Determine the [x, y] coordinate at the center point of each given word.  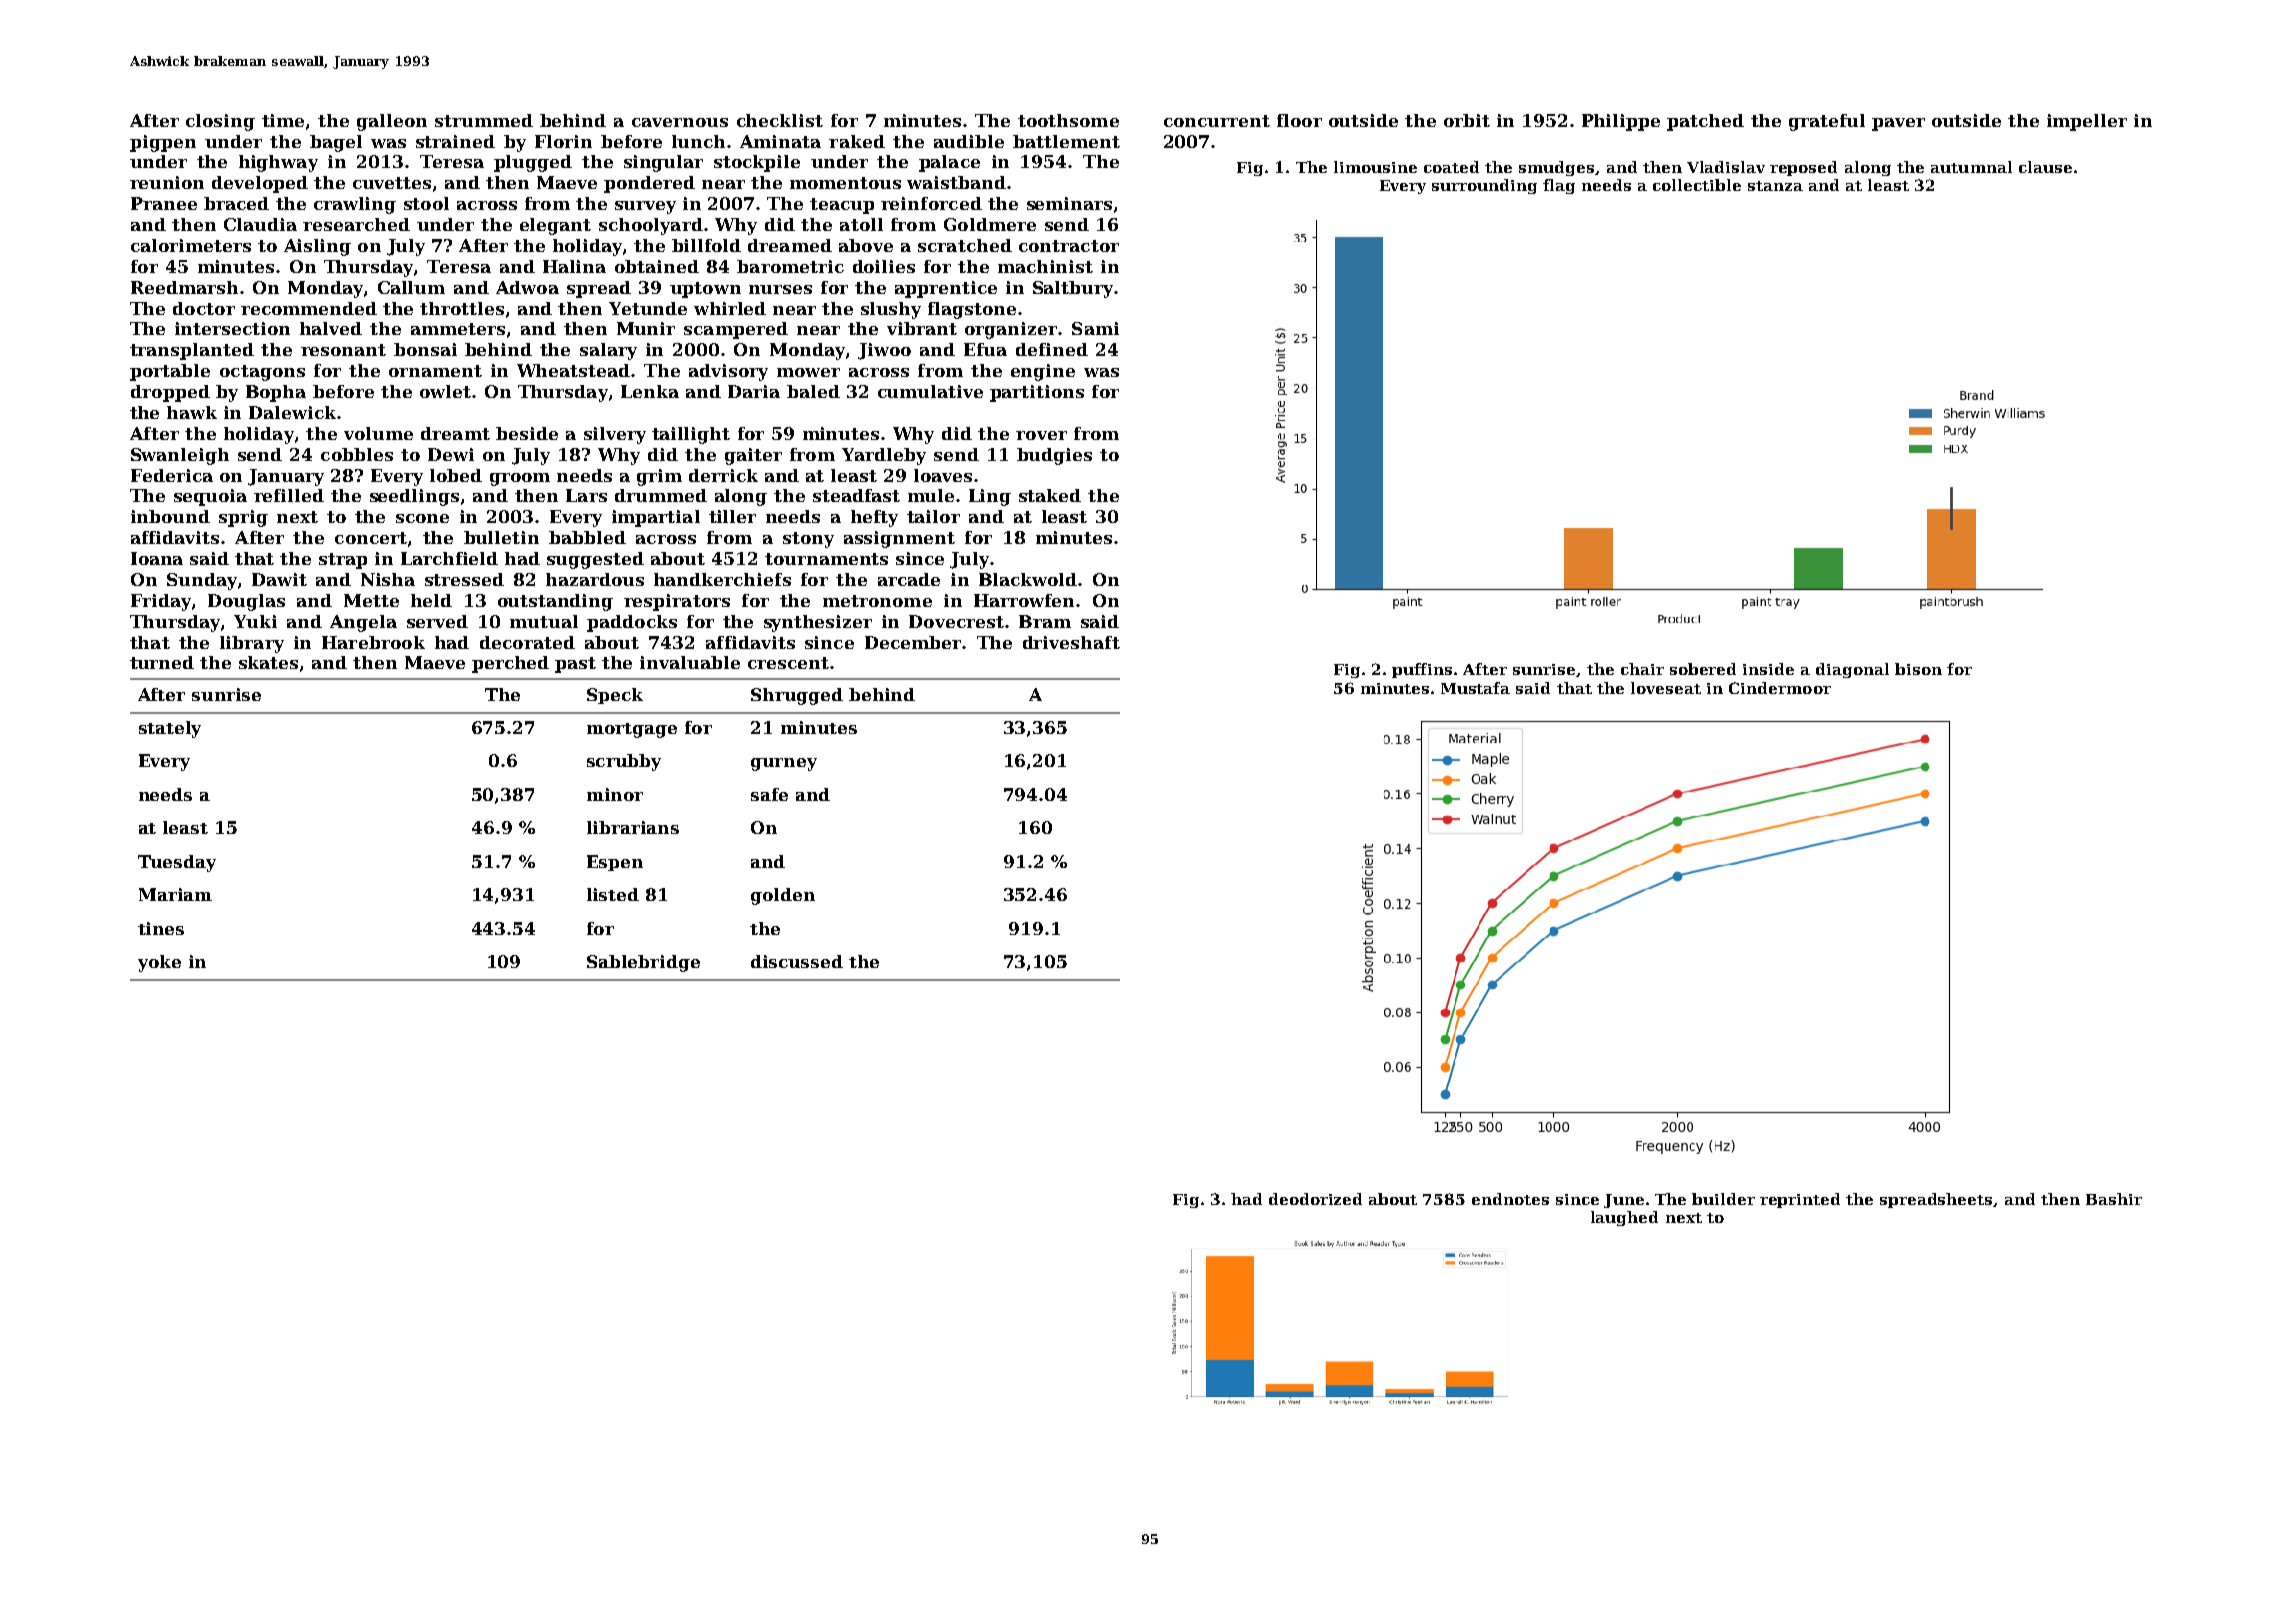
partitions [1037, 393]
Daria [754, 391]
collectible [1697, 185]
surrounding [1484, 186]
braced [236, 203]
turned [162, 662]
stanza [1775, 186]
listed [613, 894]
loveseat [1666, 688]
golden [783, 896]
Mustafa [1475, 688]
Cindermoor [1780, 688]
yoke [159, 963]
